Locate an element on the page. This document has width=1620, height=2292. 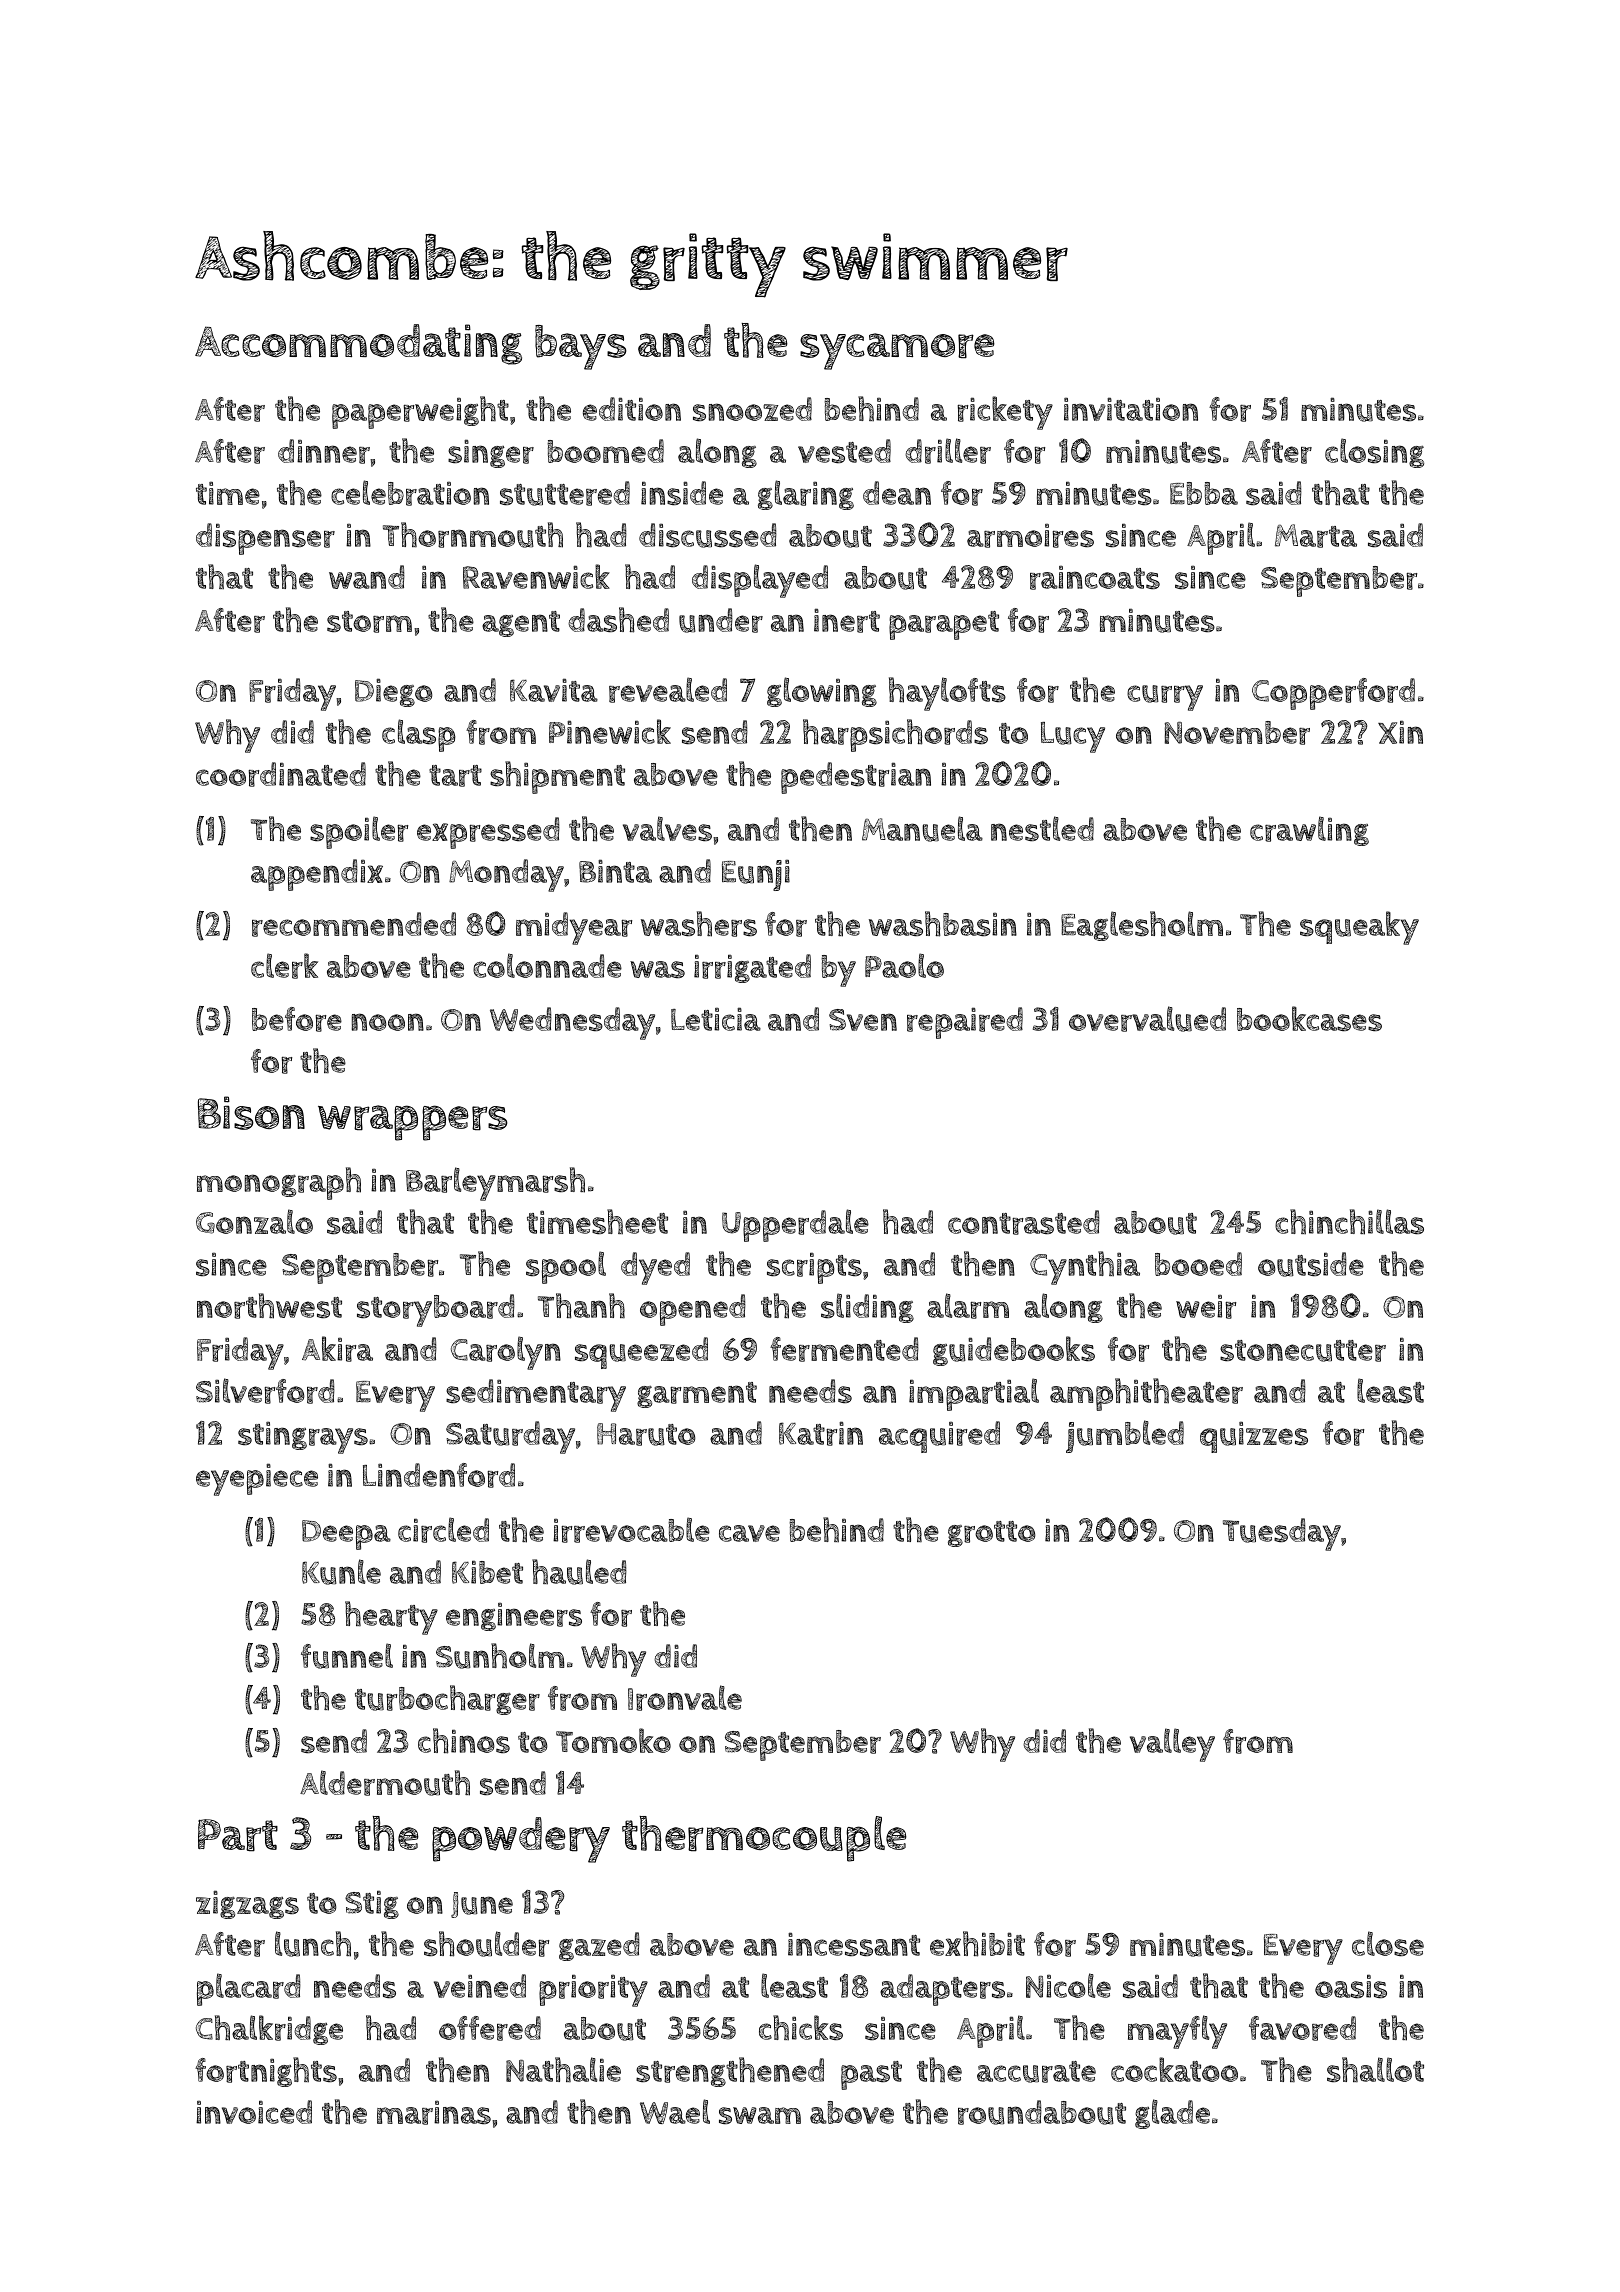
booed is located at coordinates (1198, 1264).
